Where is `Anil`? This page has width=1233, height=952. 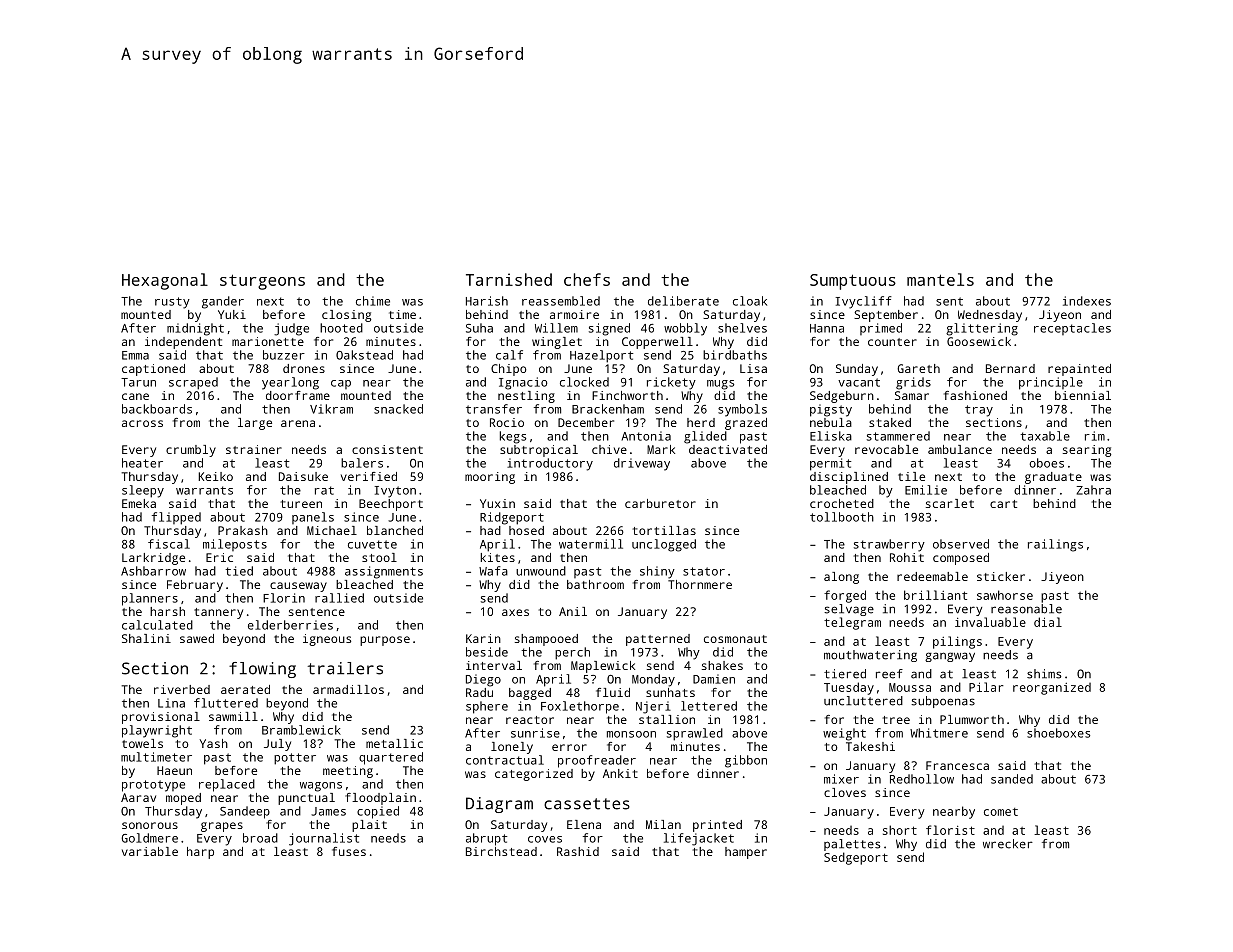
Anil is located at coordinates (573, 611).
